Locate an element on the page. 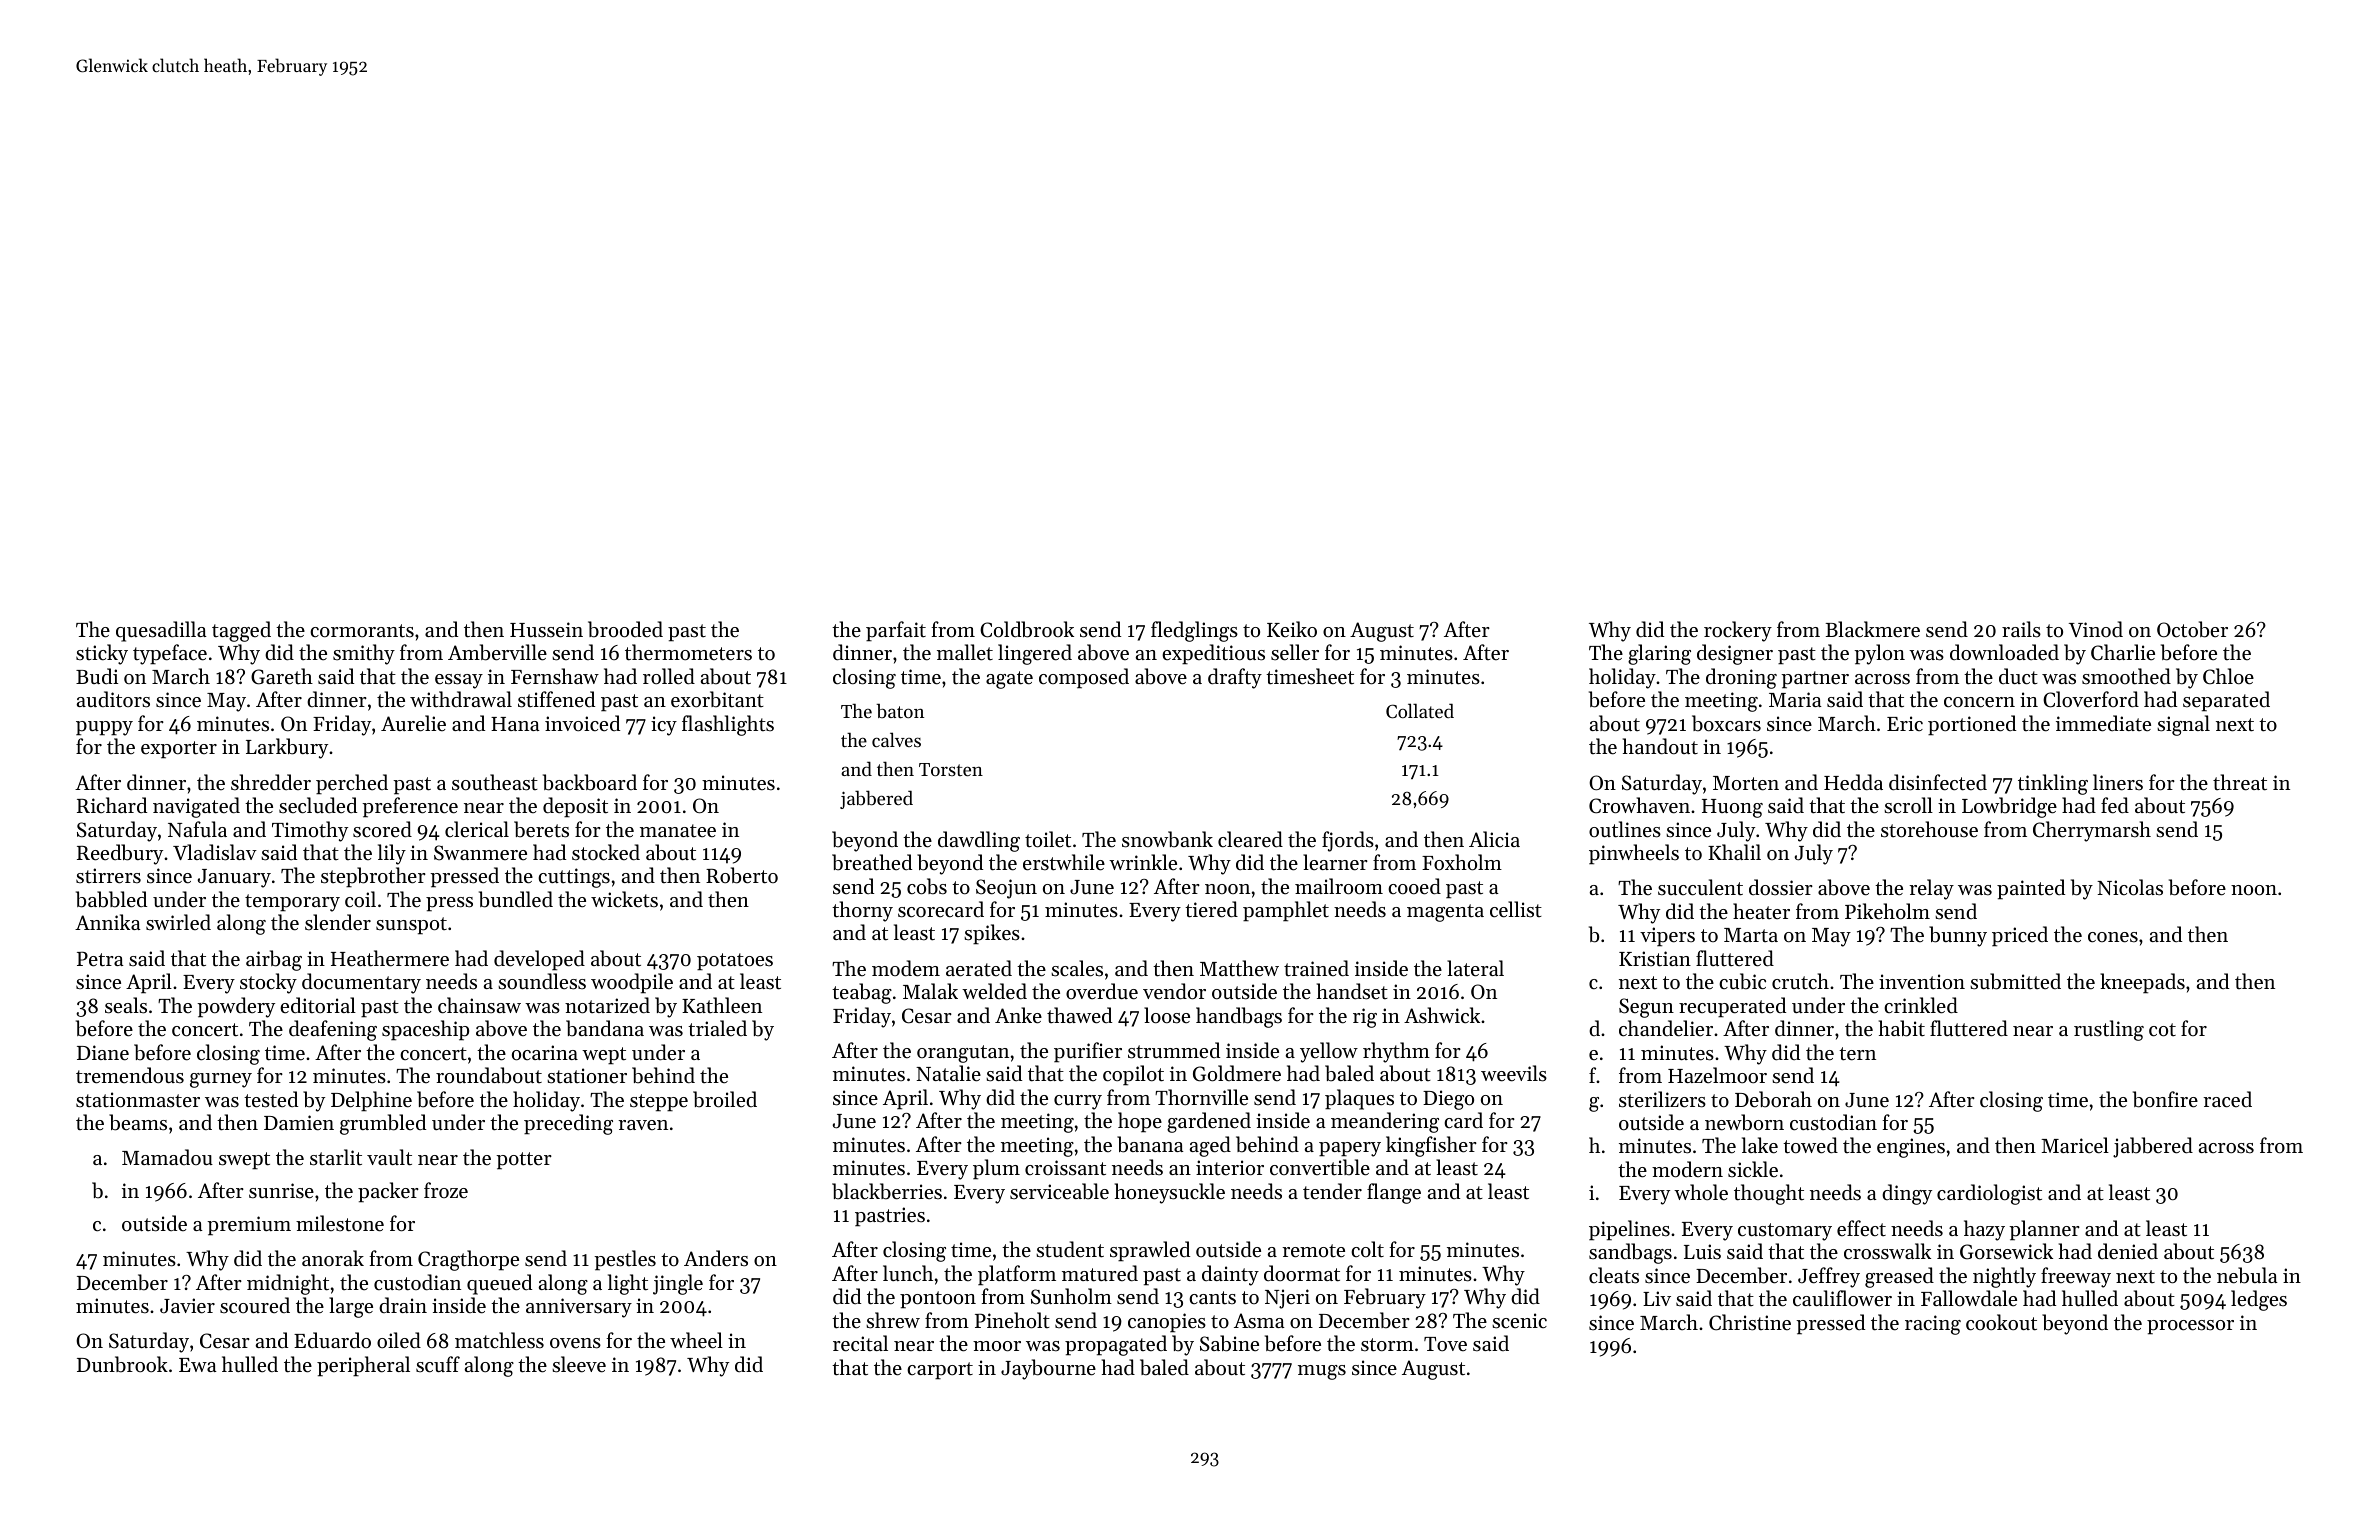  cones is located at coordinates (2113, 937).
